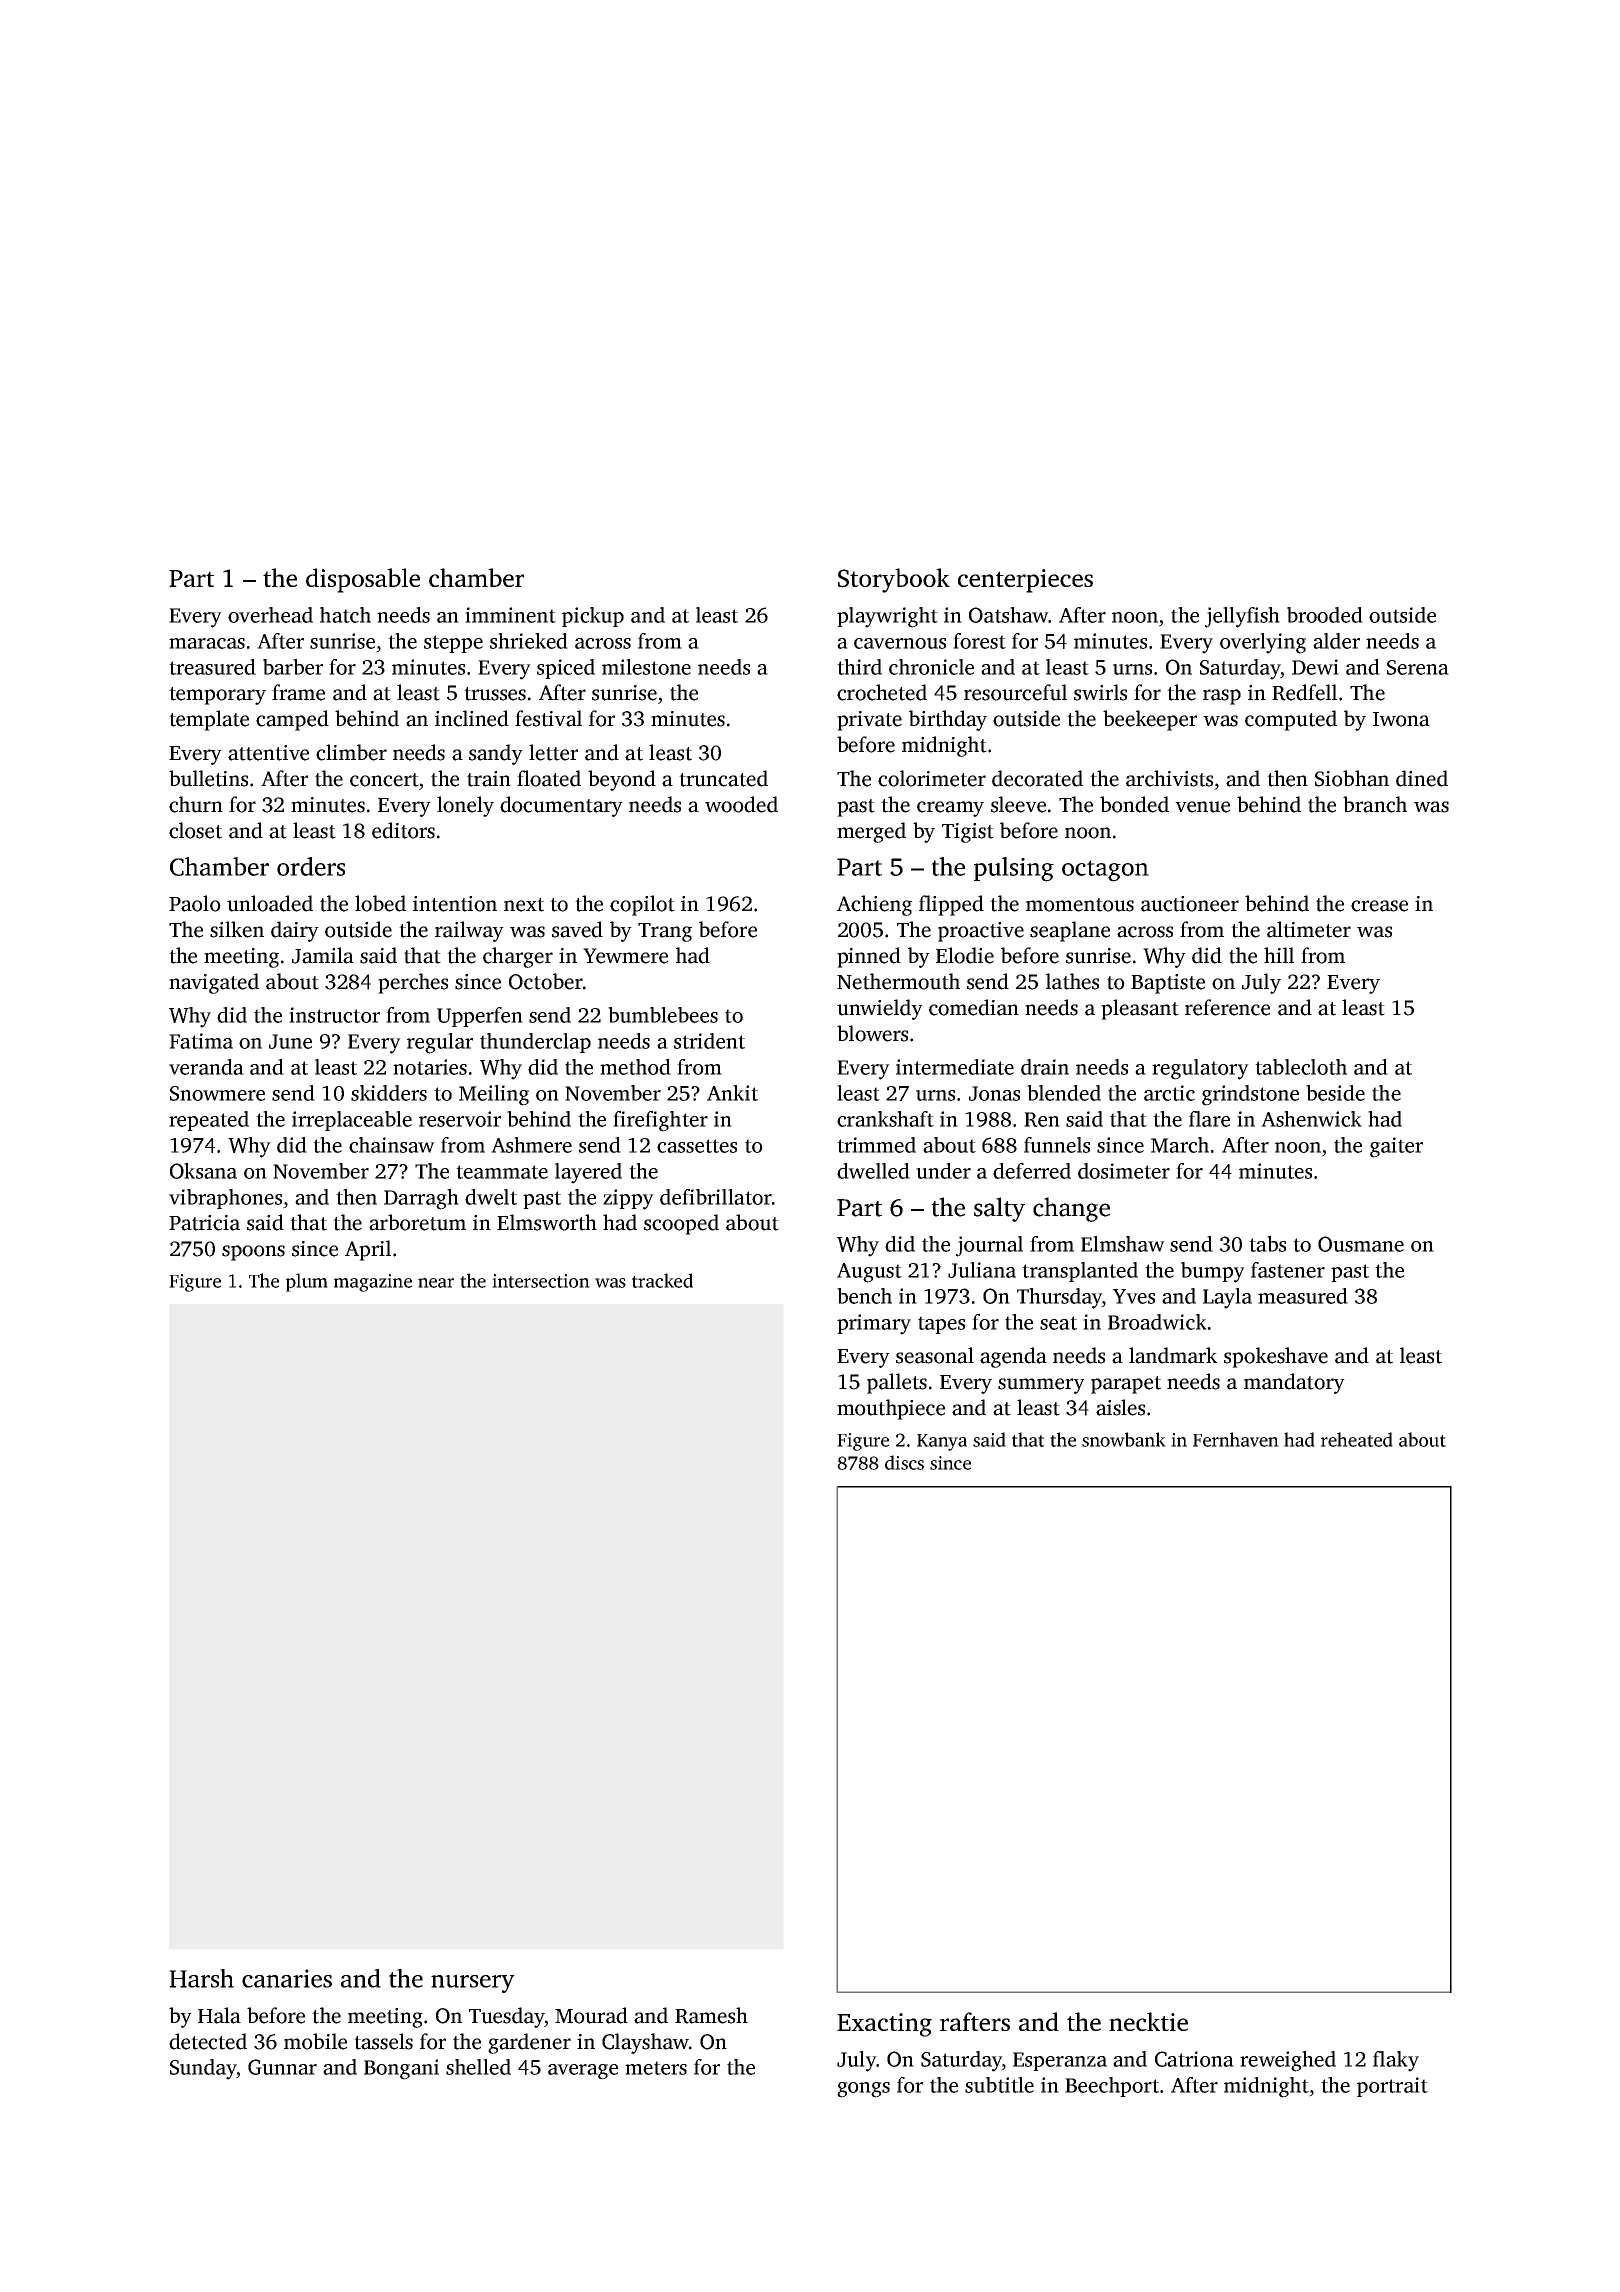  Describe the element at coordinates (368, 1250) in the image. I see `April` at that location.
